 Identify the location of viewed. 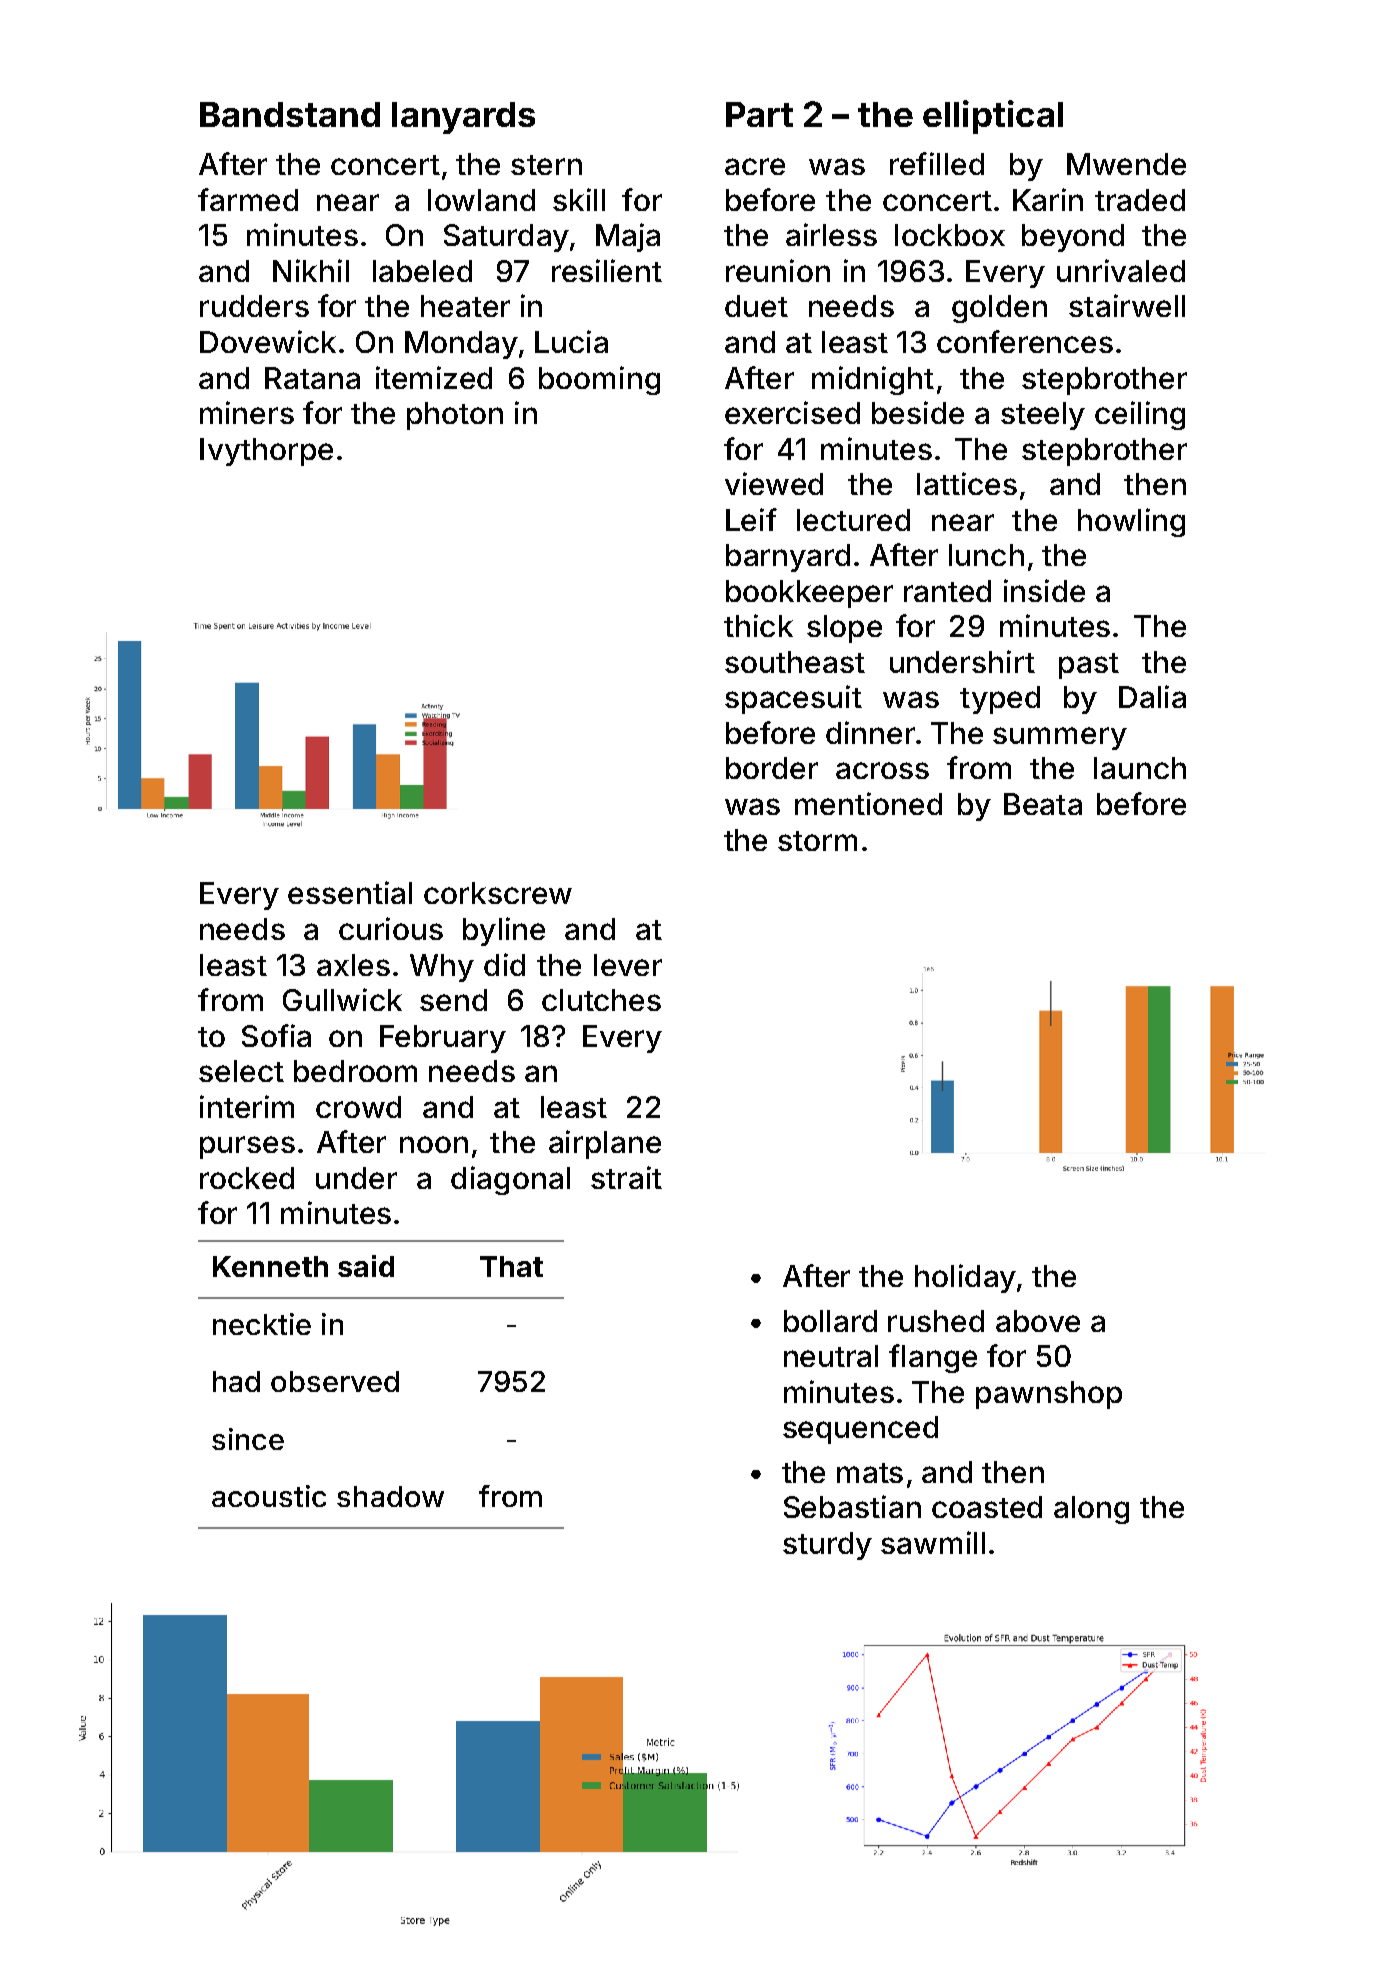
(774, 483).
